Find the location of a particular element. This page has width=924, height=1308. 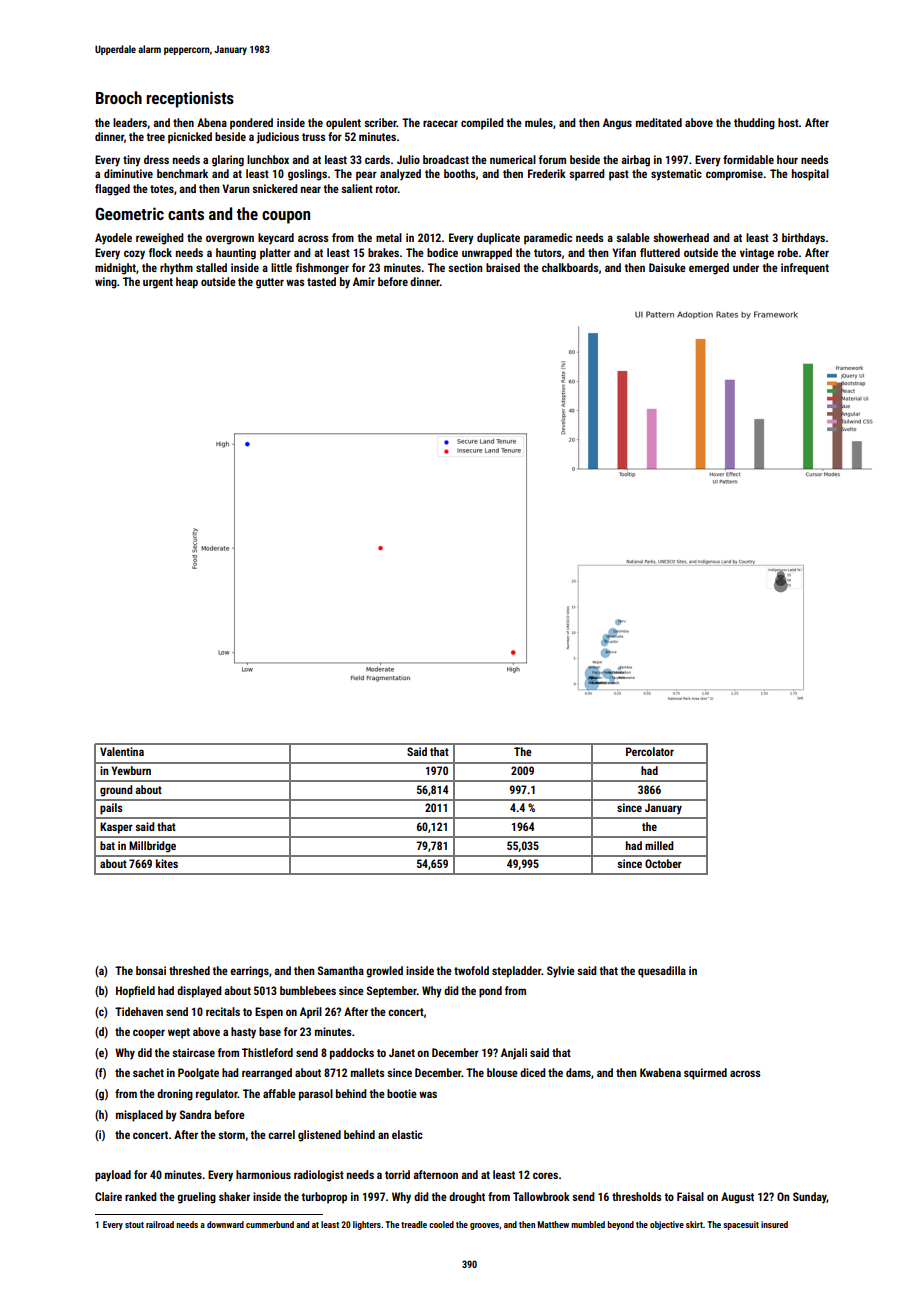

downward is located at coordinates (225, 1224).
